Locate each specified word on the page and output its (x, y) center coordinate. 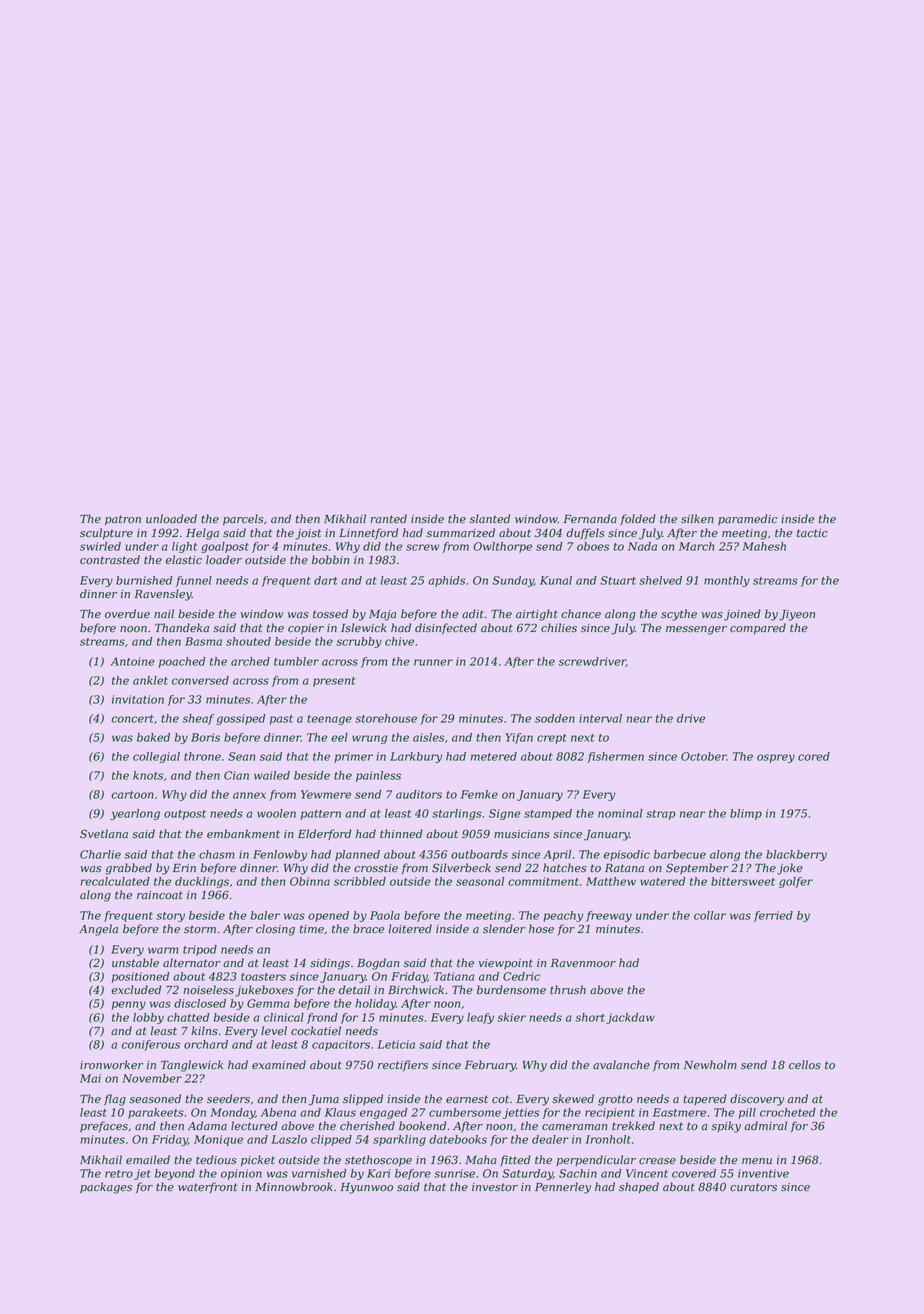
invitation (138, 699)
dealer (550, 1139)
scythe (679, 615)
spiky (726, 1127)
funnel (194, 581)
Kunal (556, 580)
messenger (696, 630)
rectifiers (403, 1065)
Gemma (268, 1003)
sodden (555, 718)
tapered (705, 1099)
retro (119, 1174)
